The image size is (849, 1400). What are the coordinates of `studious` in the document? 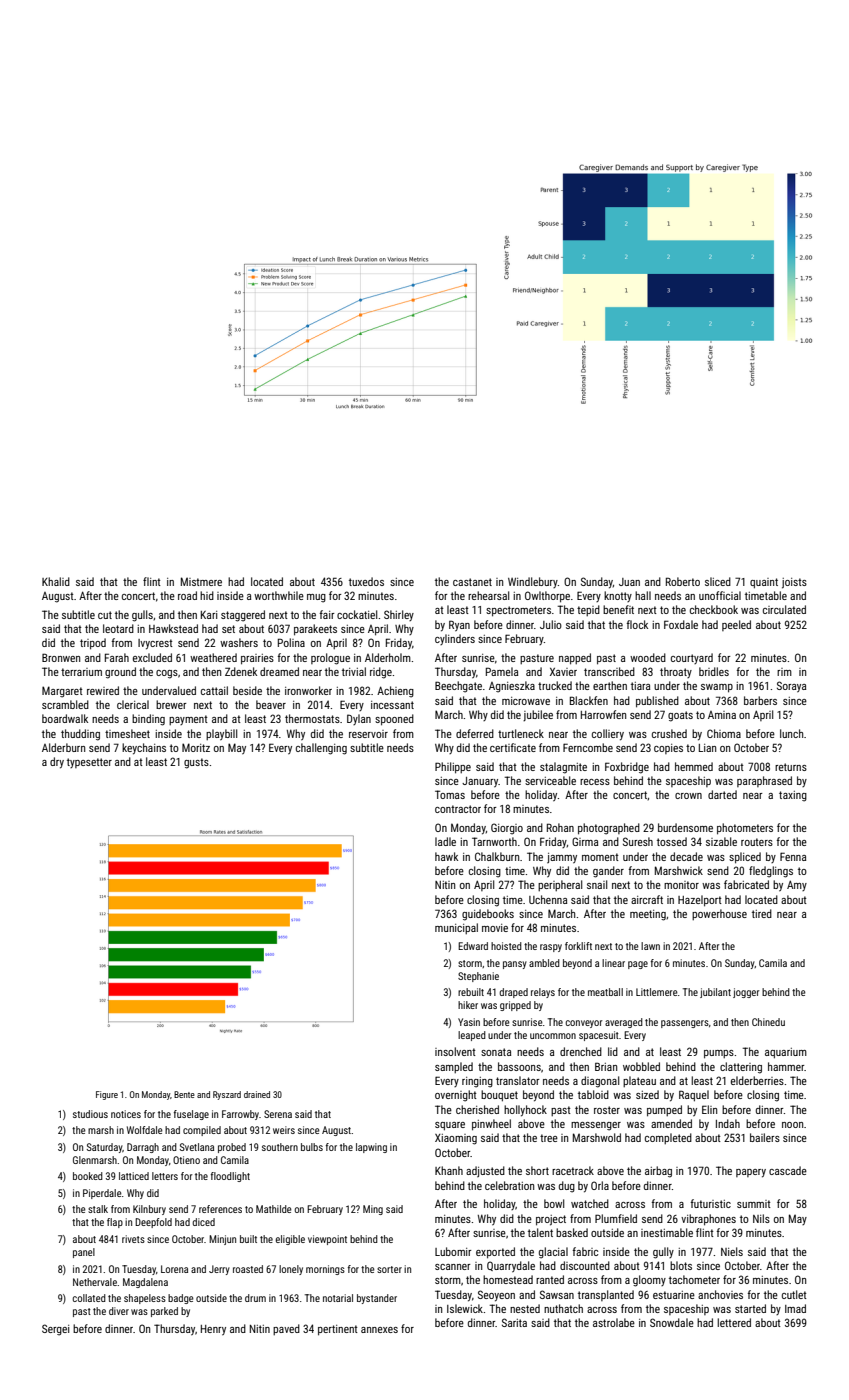 It's located at (90, 1114).
